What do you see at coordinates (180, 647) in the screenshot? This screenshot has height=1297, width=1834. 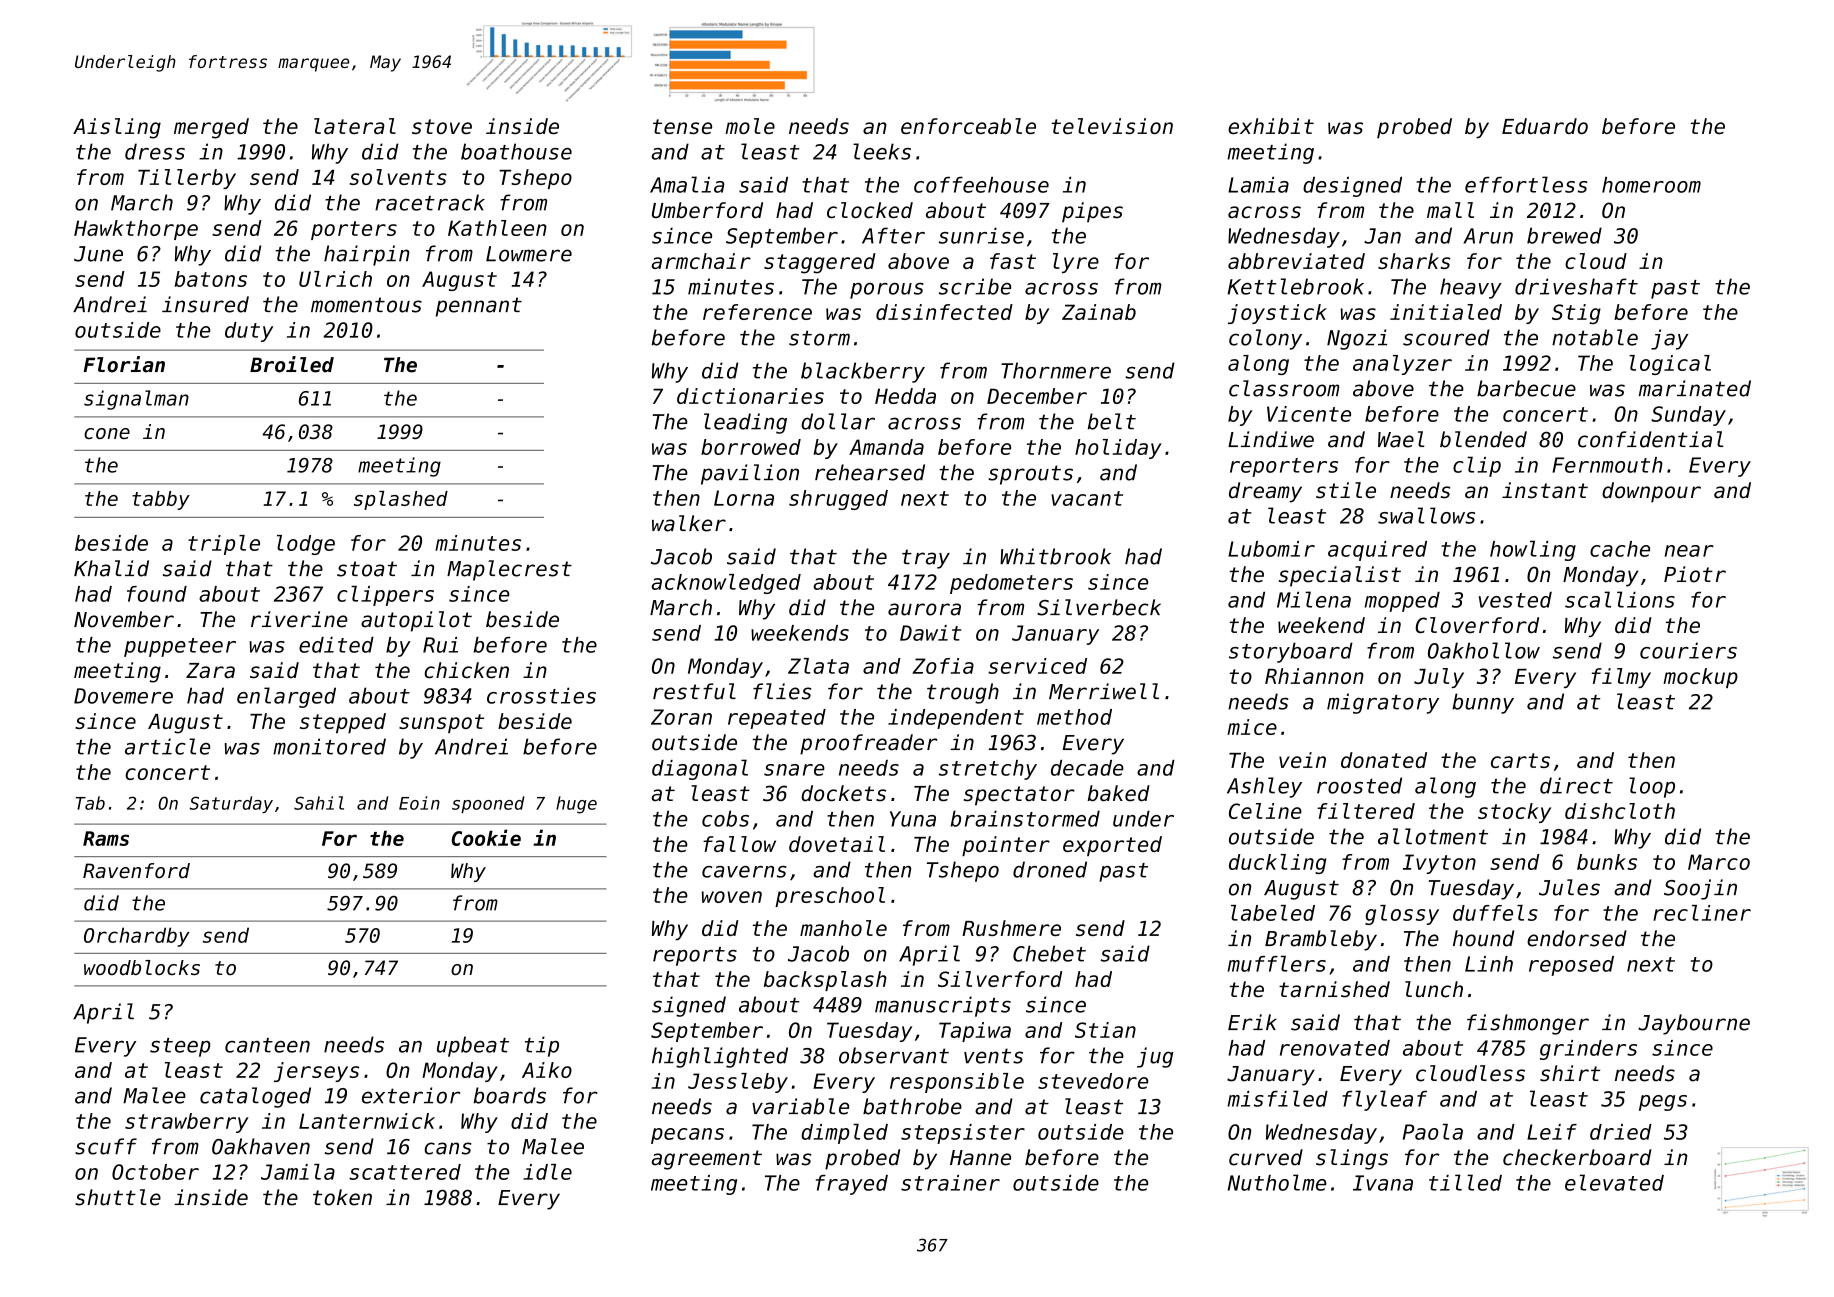 I see `puppeteer` at bounding box center [180, 647].
